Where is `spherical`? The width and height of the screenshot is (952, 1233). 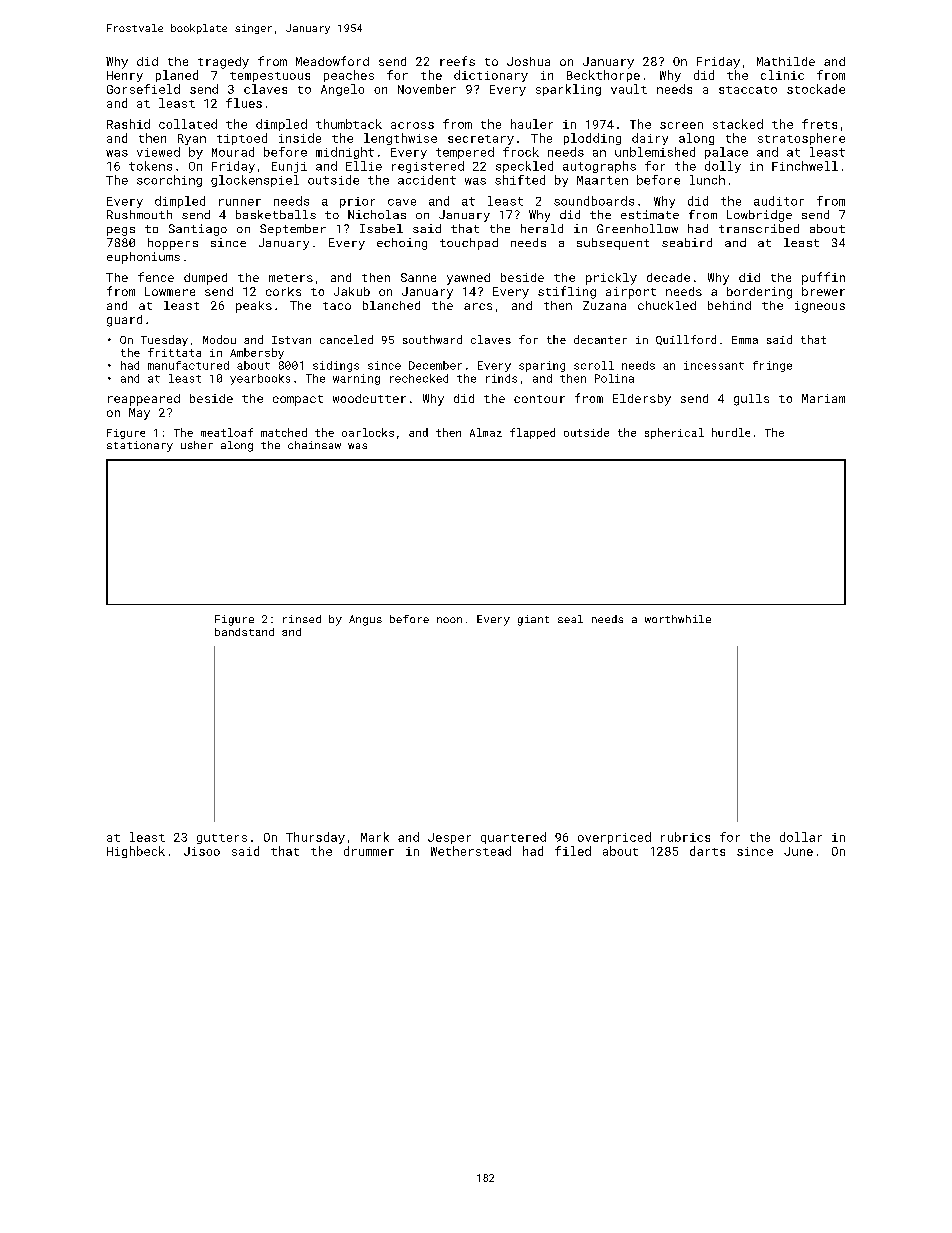
spherical is located at coordinates (674, 433).
